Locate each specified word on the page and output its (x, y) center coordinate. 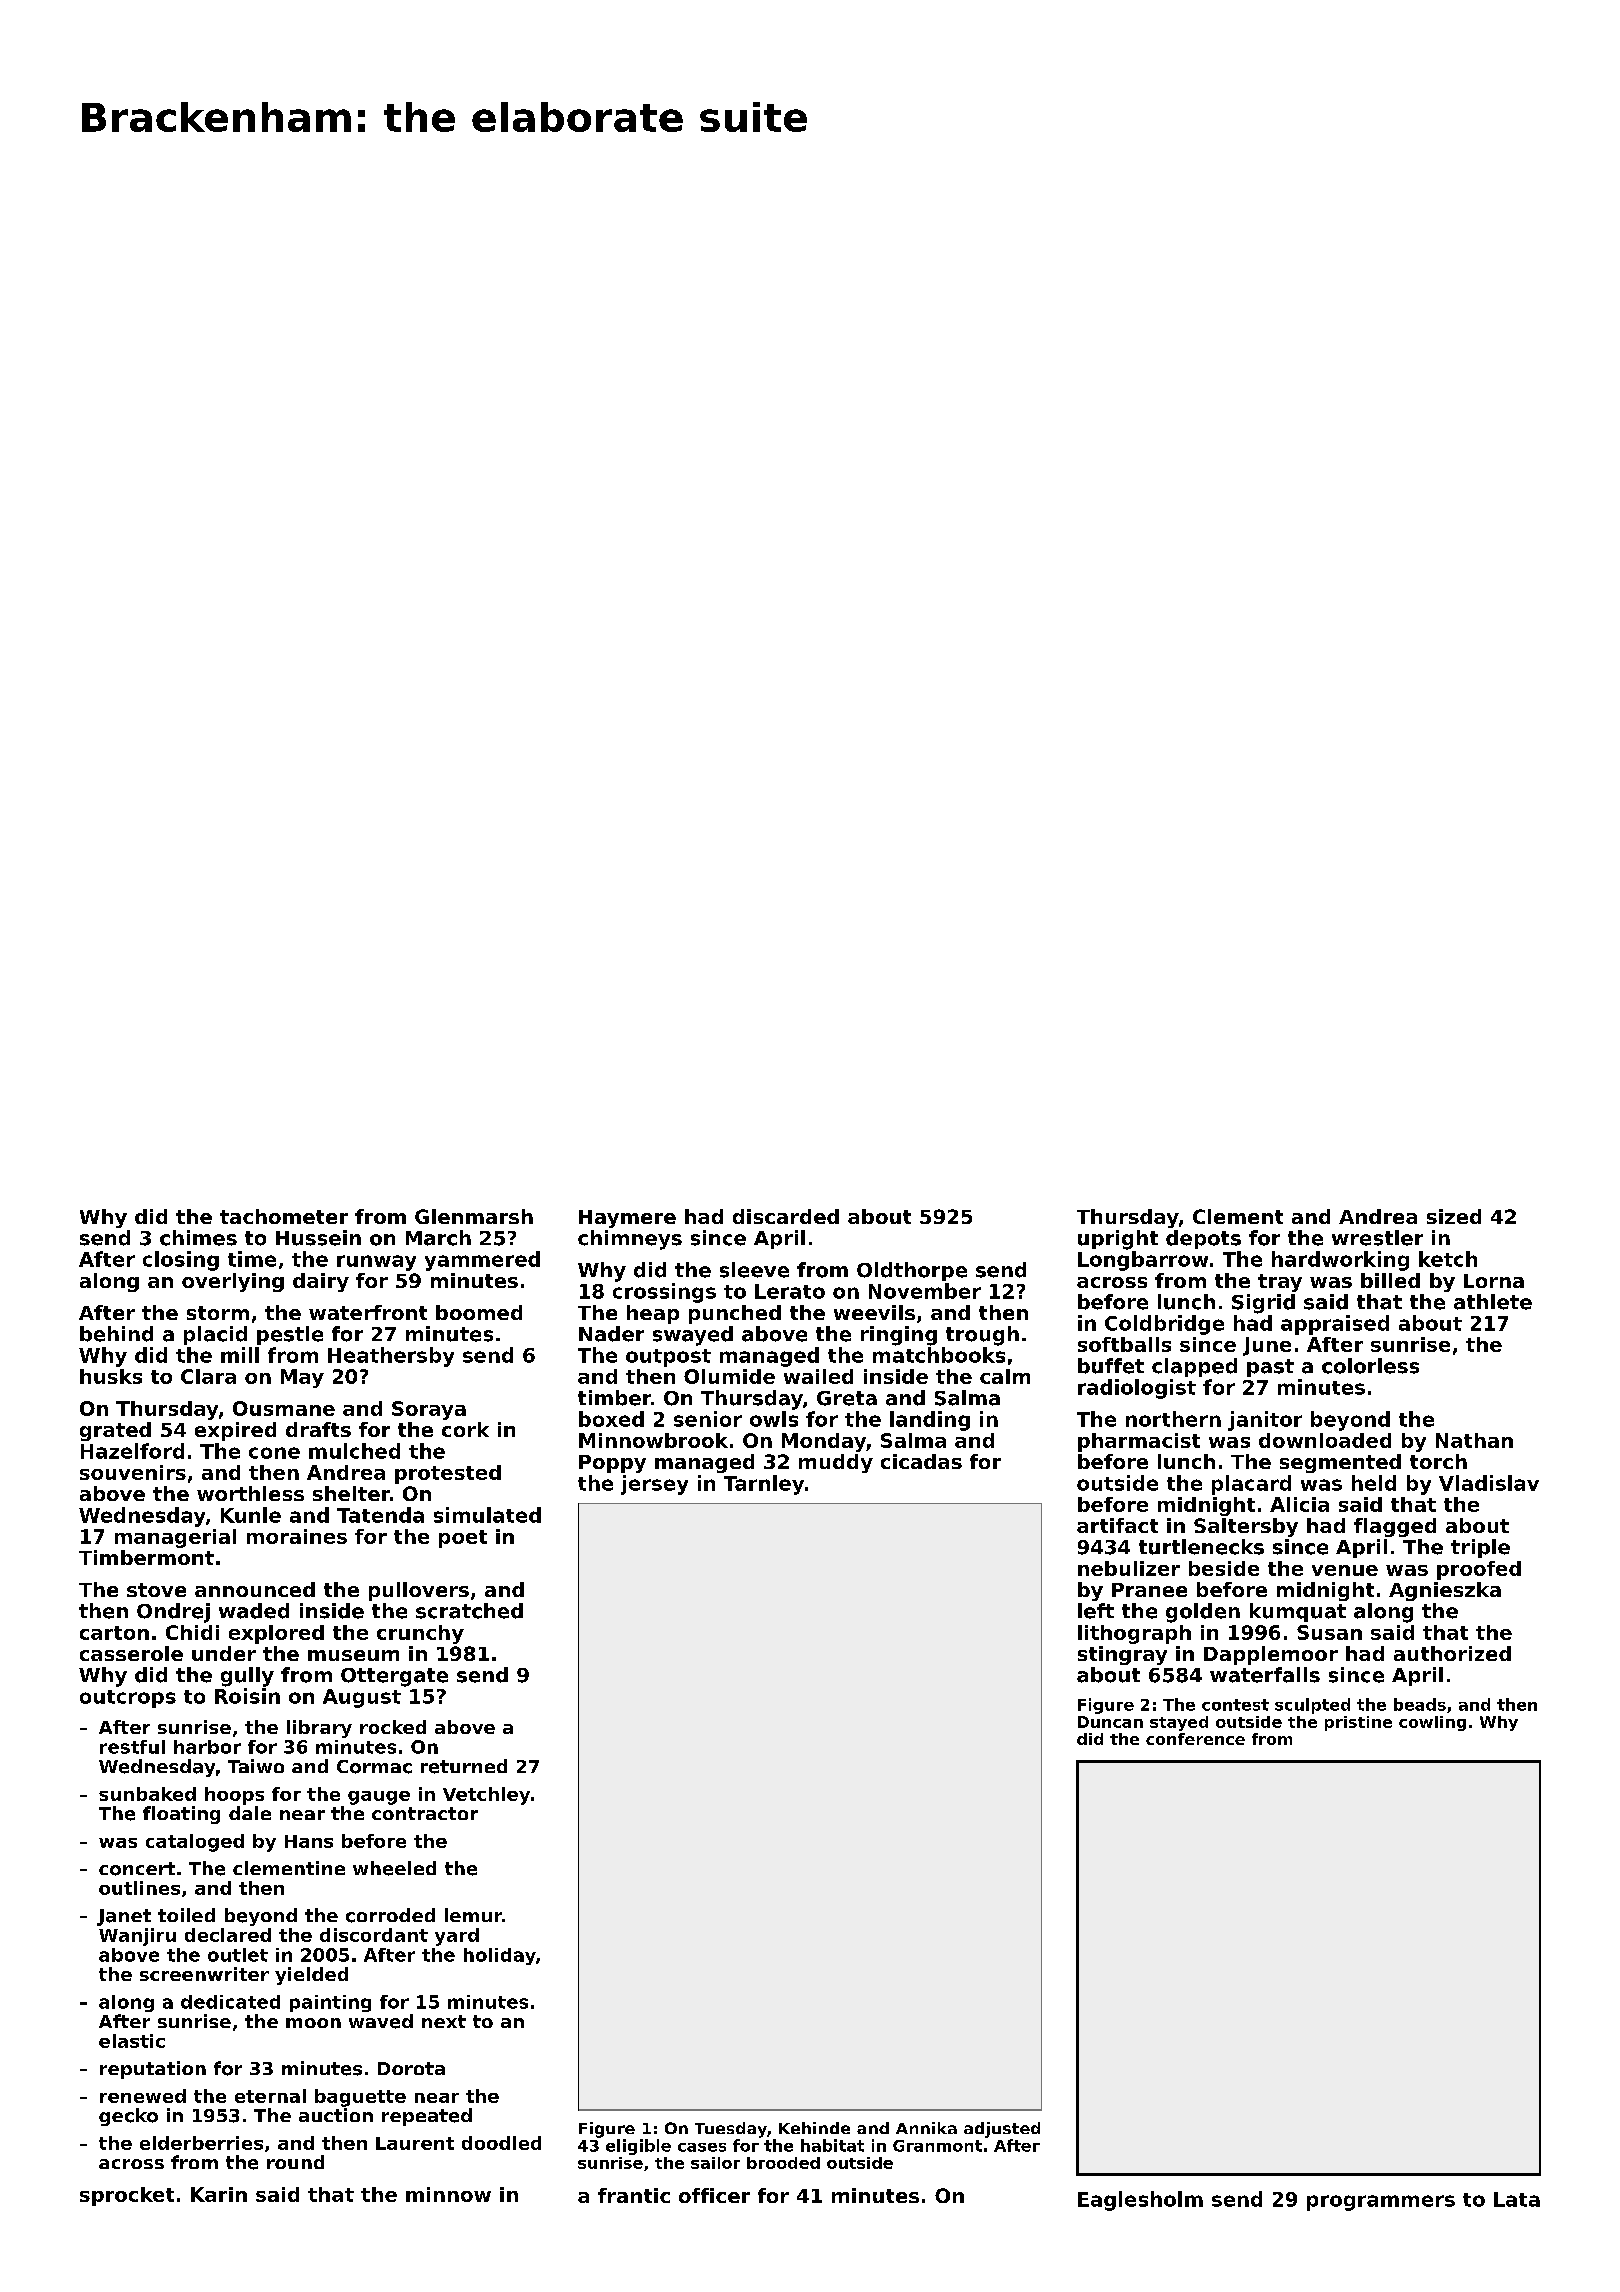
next (444, 2021)
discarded (786, 1216)
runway (376, 1263)
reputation (153, 2070)
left (1096, 1611)
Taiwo (256, 1766)
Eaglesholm (1140, 2201)
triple (1480, 1548)
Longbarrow (1143, 1261)
